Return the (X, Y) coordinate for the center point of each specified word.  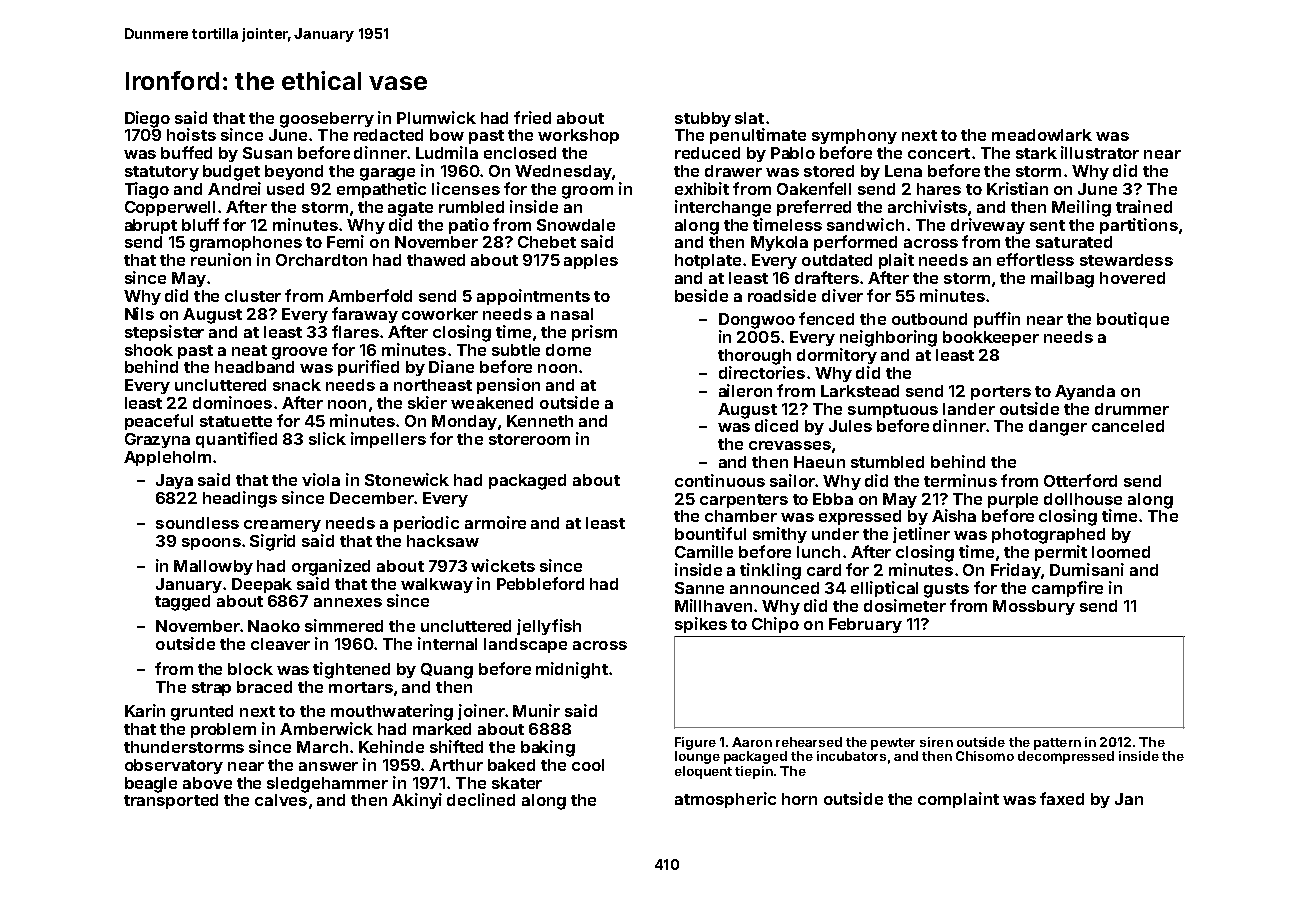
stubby (703, 119)
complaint (958, 800)
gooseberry (327, 120)
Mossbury (1034, 607)
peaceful (159, 422)
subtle (516, 350)
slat (749, 118)
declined (481, 799)
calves (281, 800)
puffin (997, 320)
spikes (701, 625)
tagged (182, 603)
